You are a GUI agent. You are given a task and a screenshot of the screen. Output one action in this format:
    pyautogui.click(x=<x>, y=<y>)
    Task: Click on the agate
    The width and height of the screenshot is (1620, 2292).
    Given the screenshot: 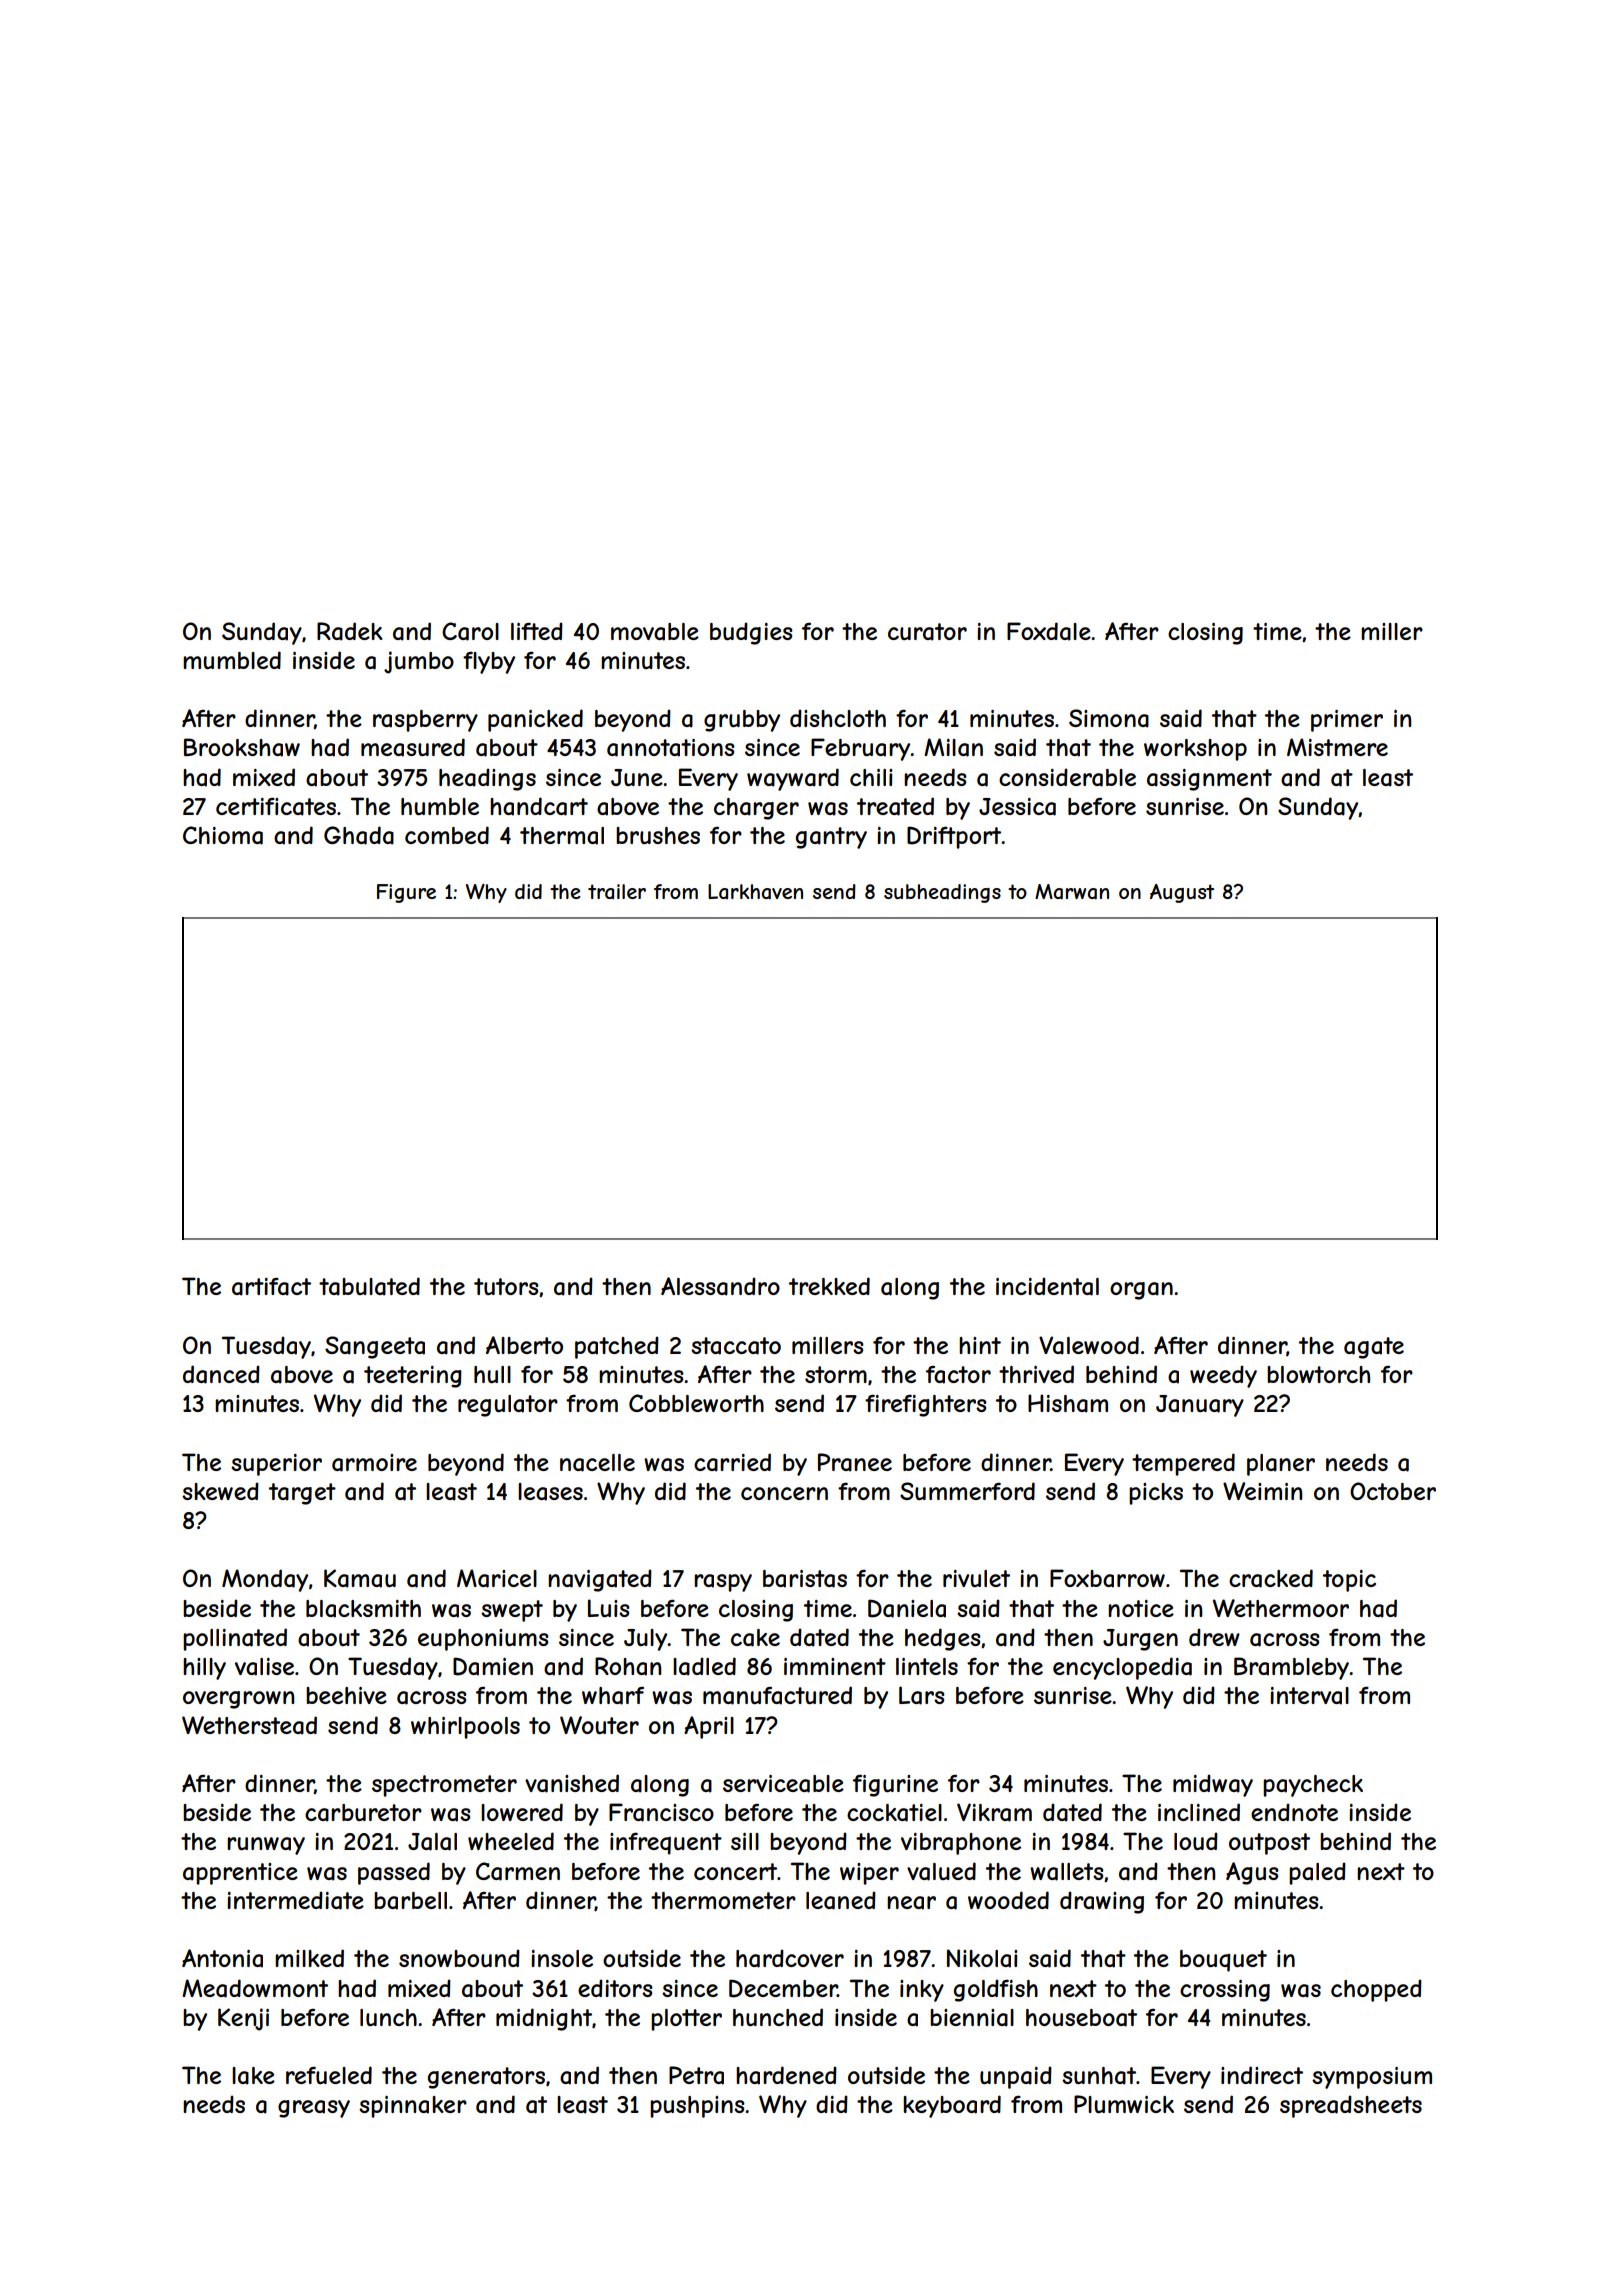 What is the action you would take?
    pyautogui.click(x=1374, y=1348)
